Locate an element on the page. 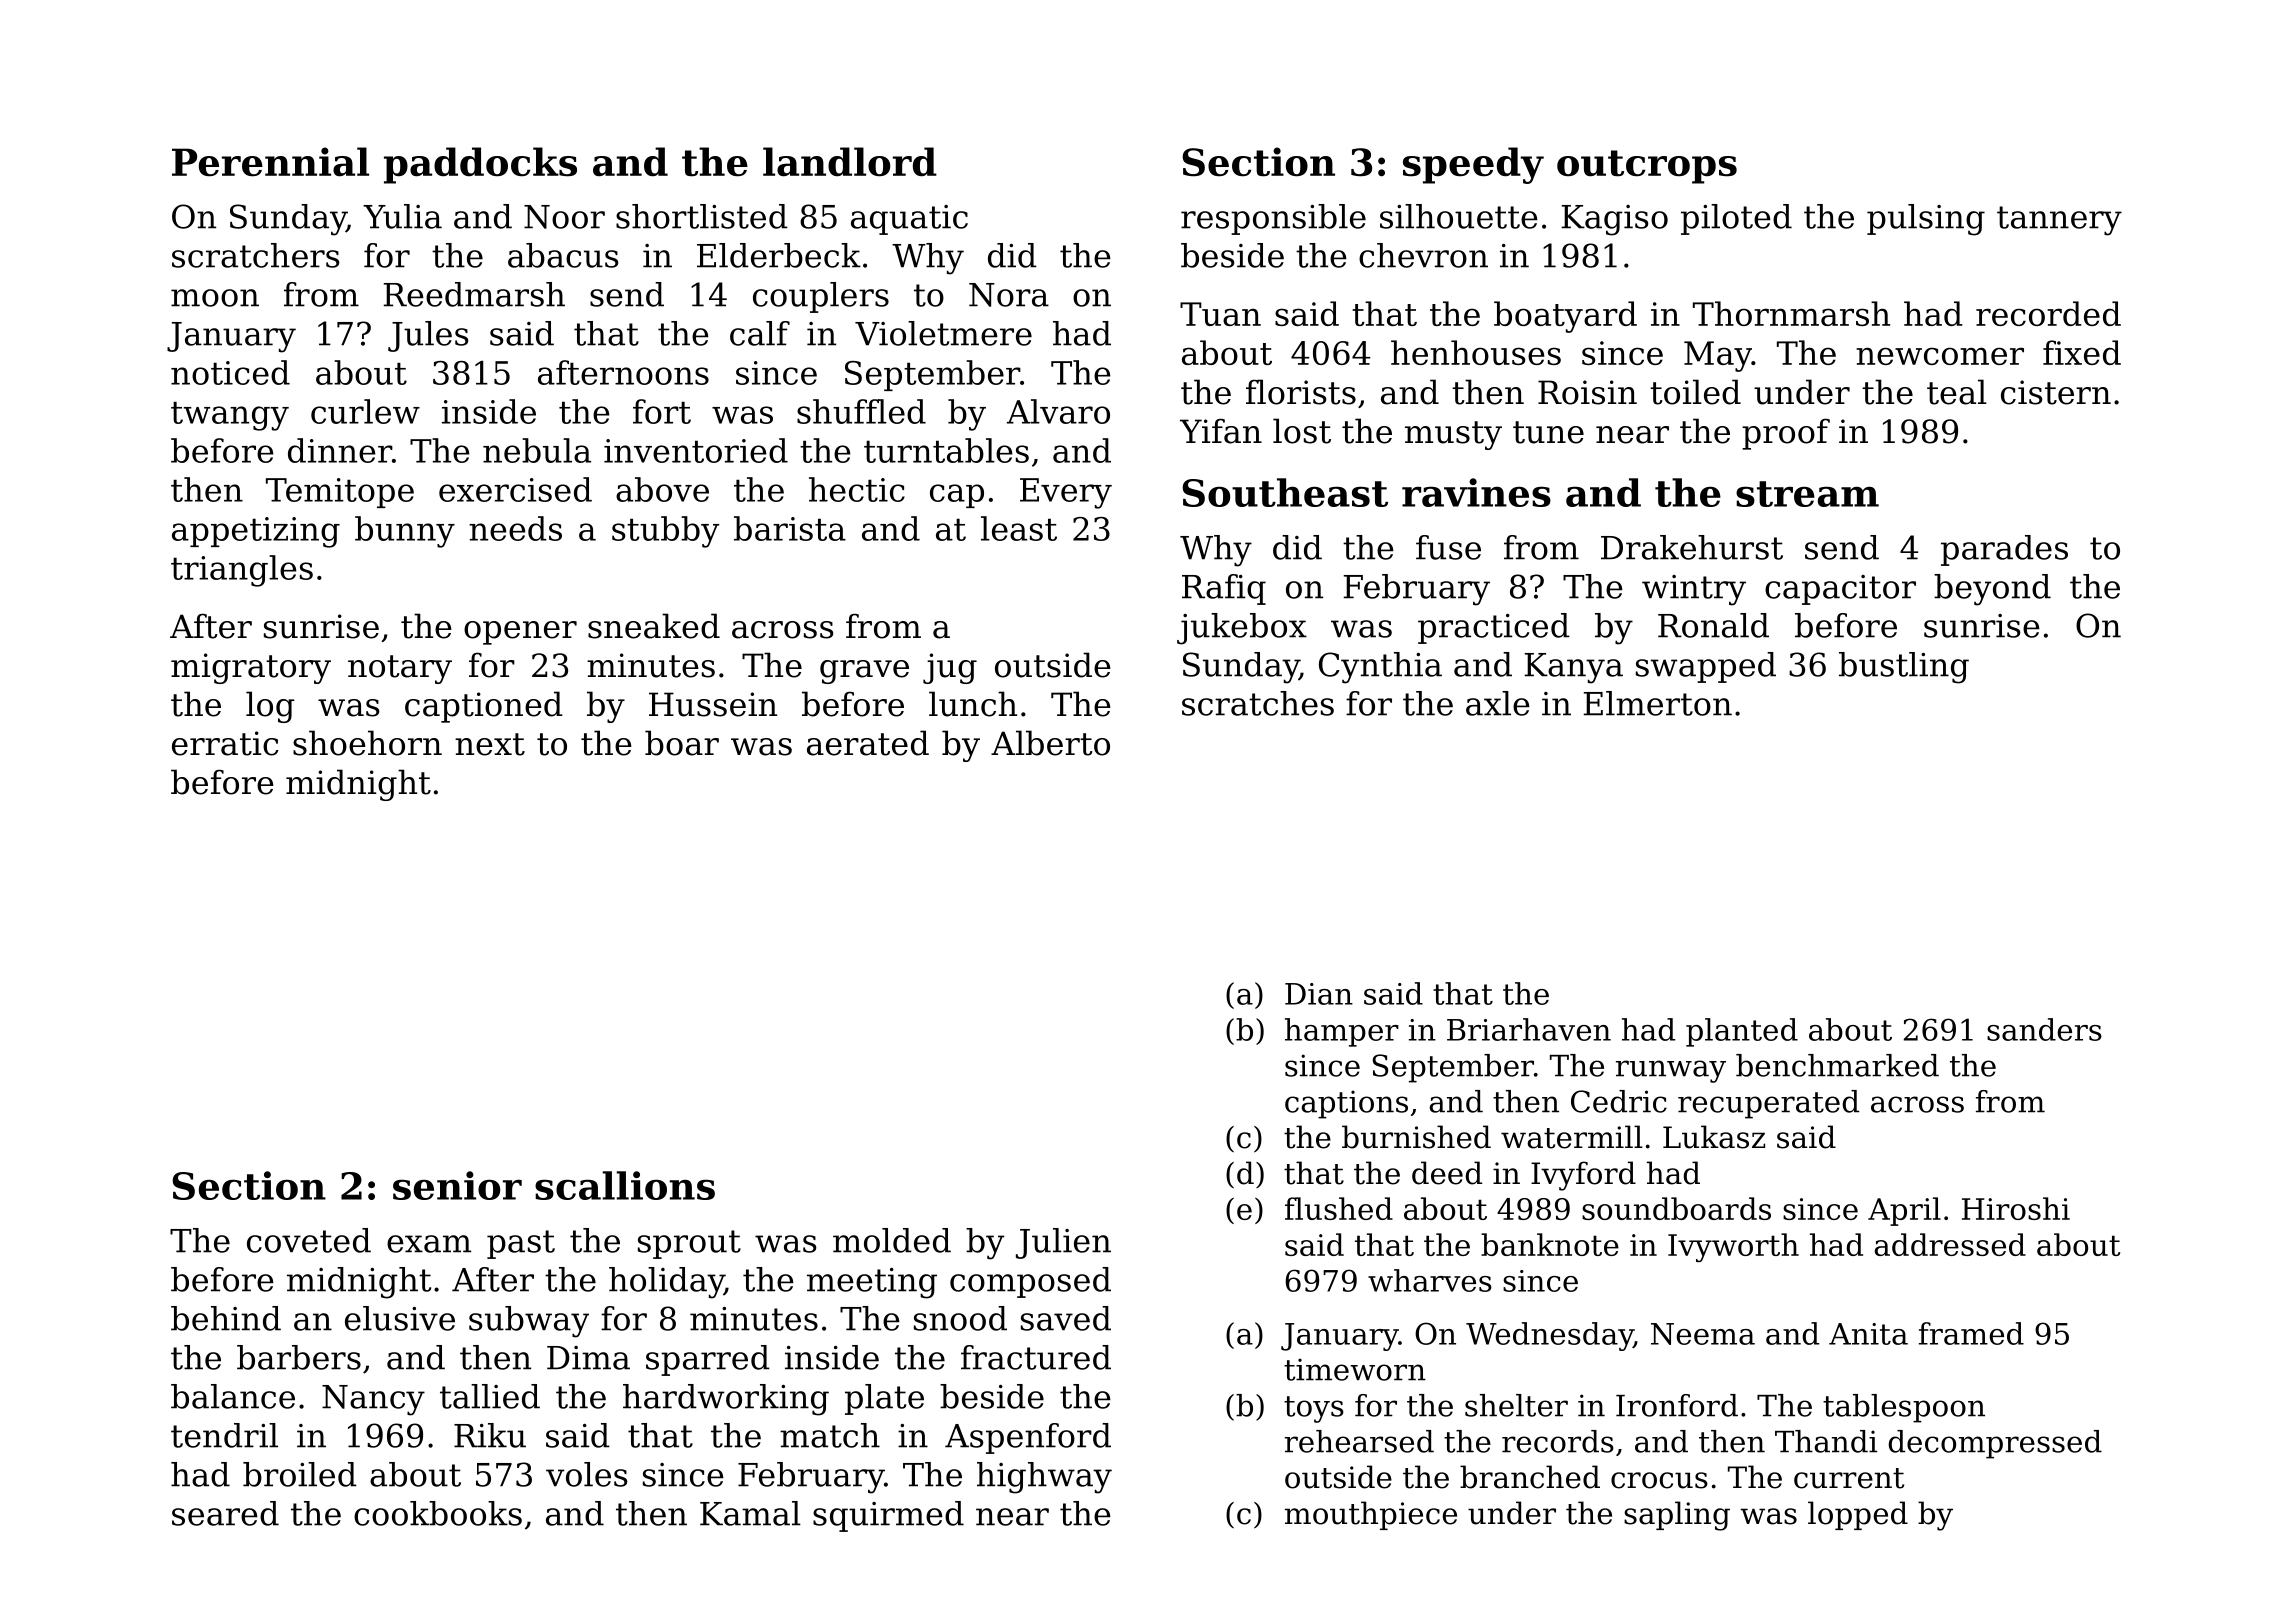 The image size is (2292, 1620). sanders is located at coordinates (2044, 1029).
